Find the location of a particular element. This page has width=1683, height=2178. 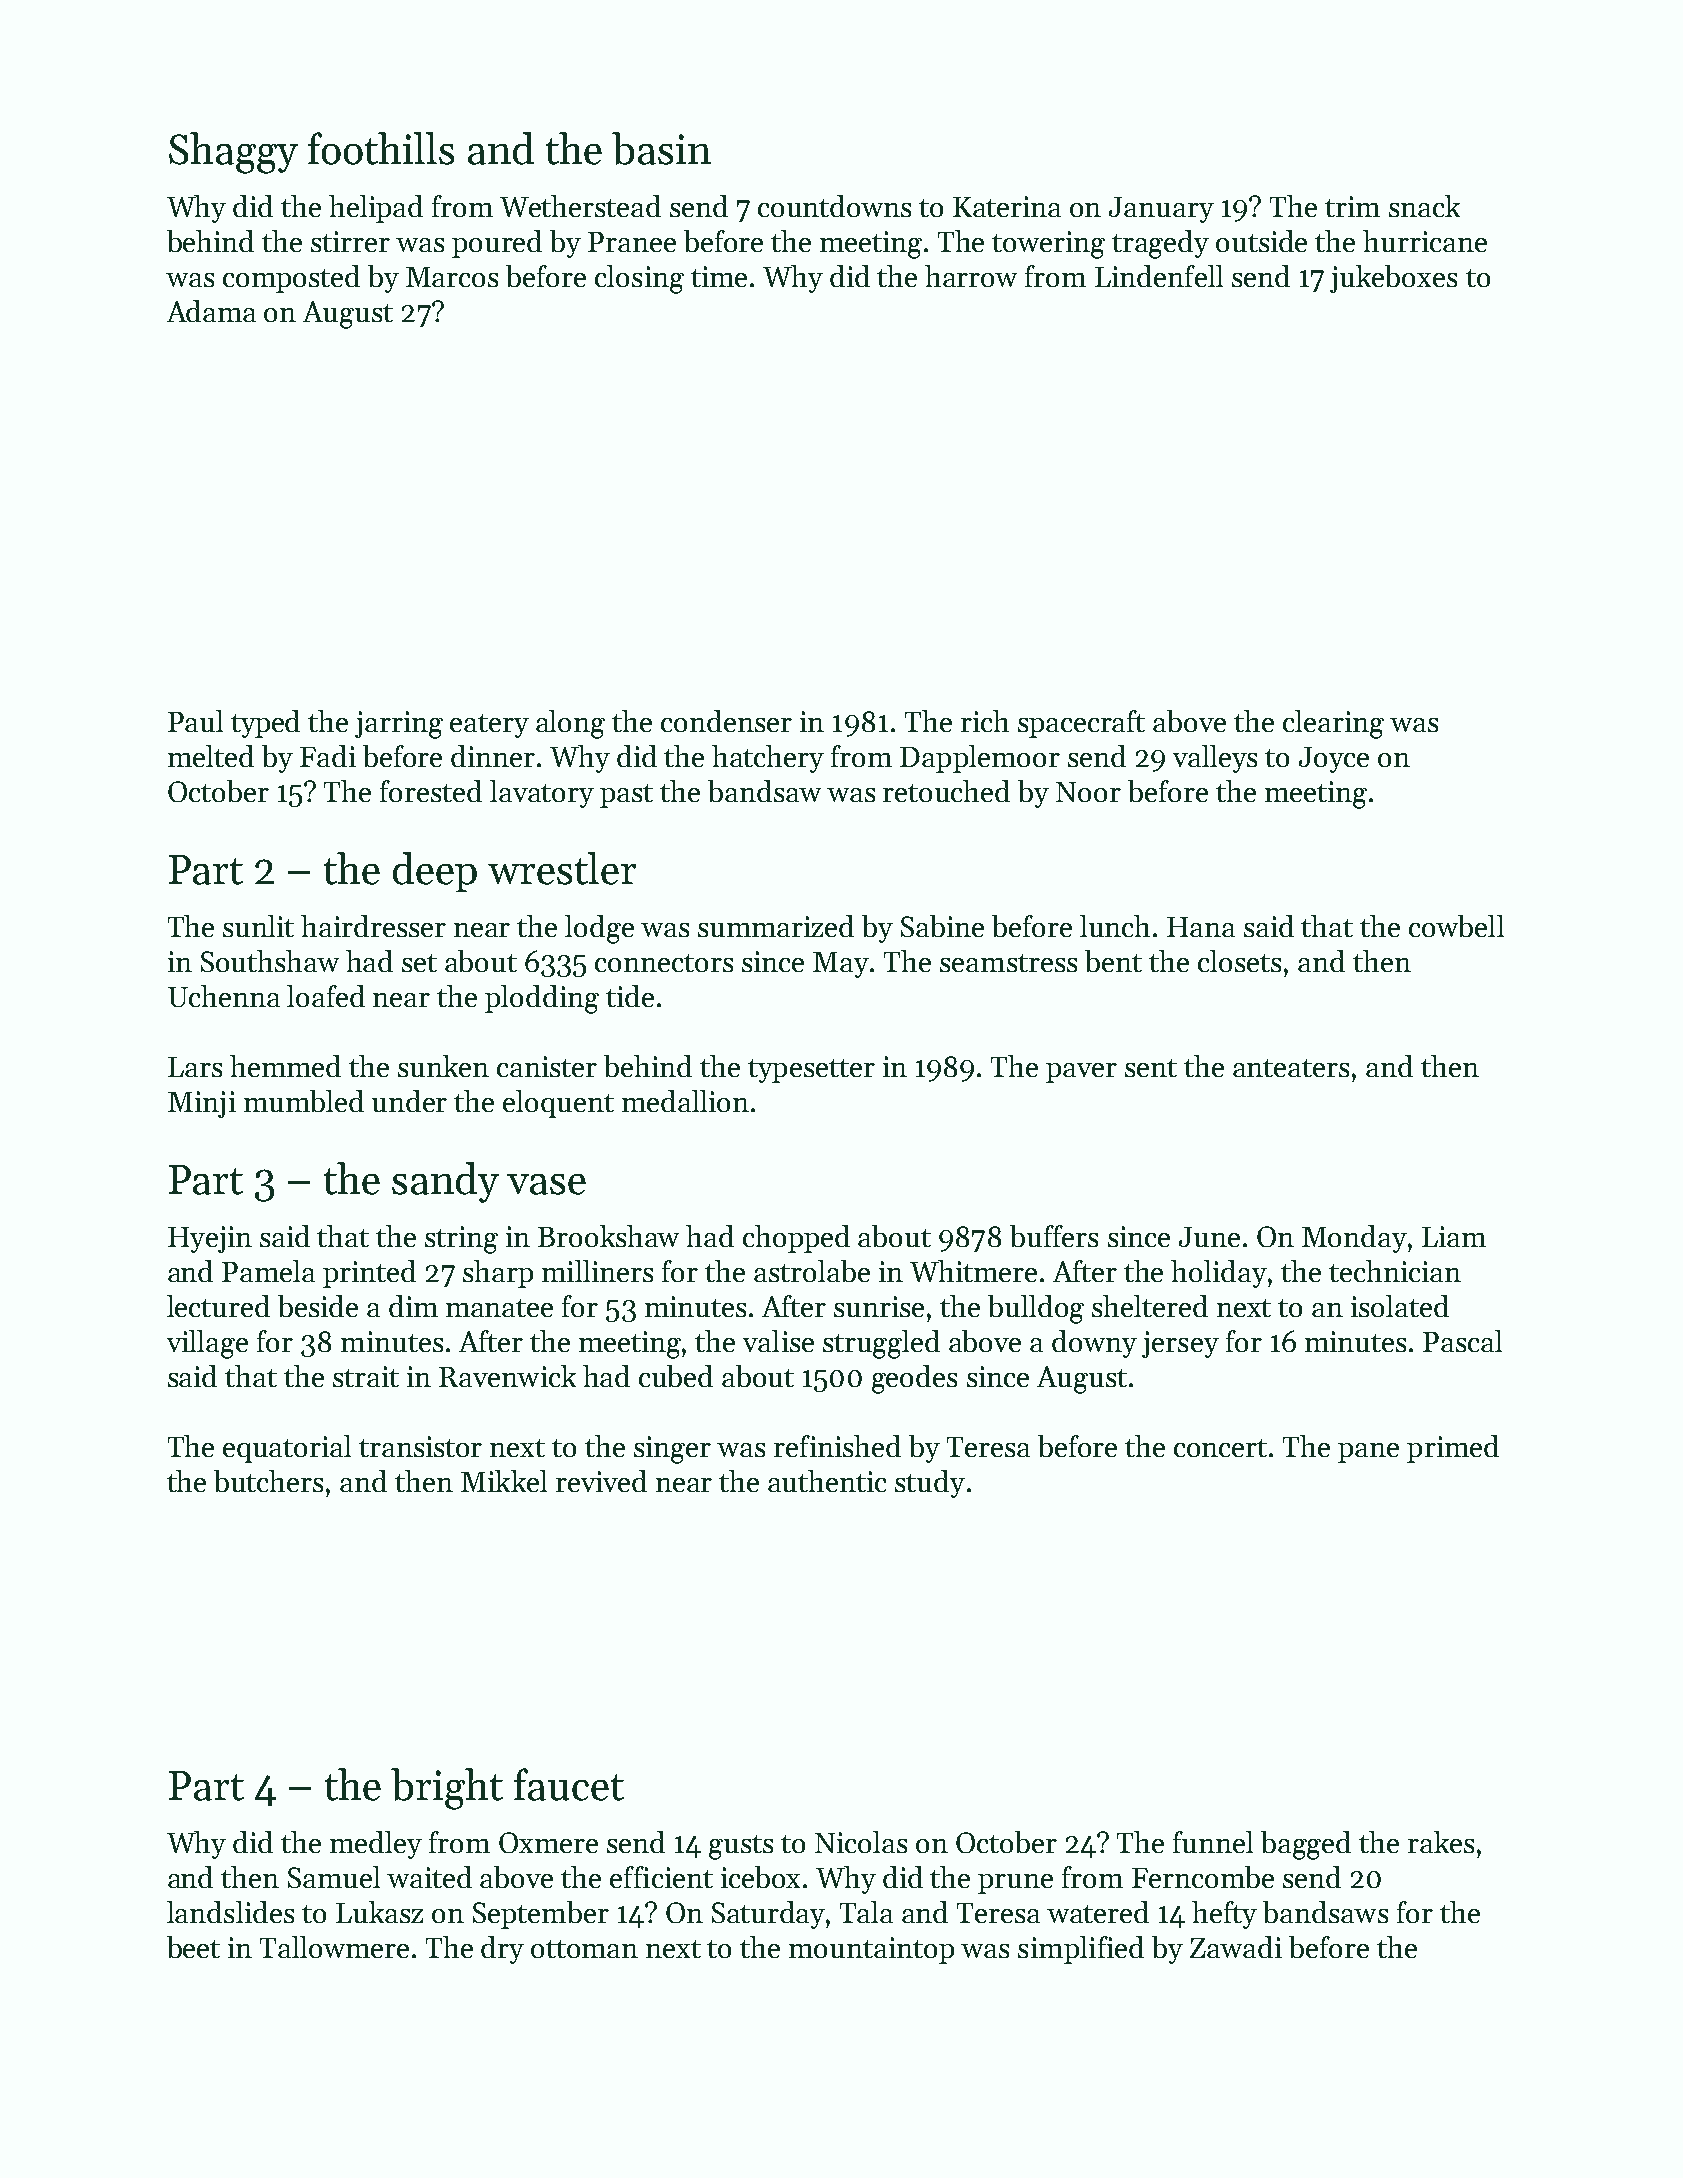

harrow is located at coordinates (971, 276).
